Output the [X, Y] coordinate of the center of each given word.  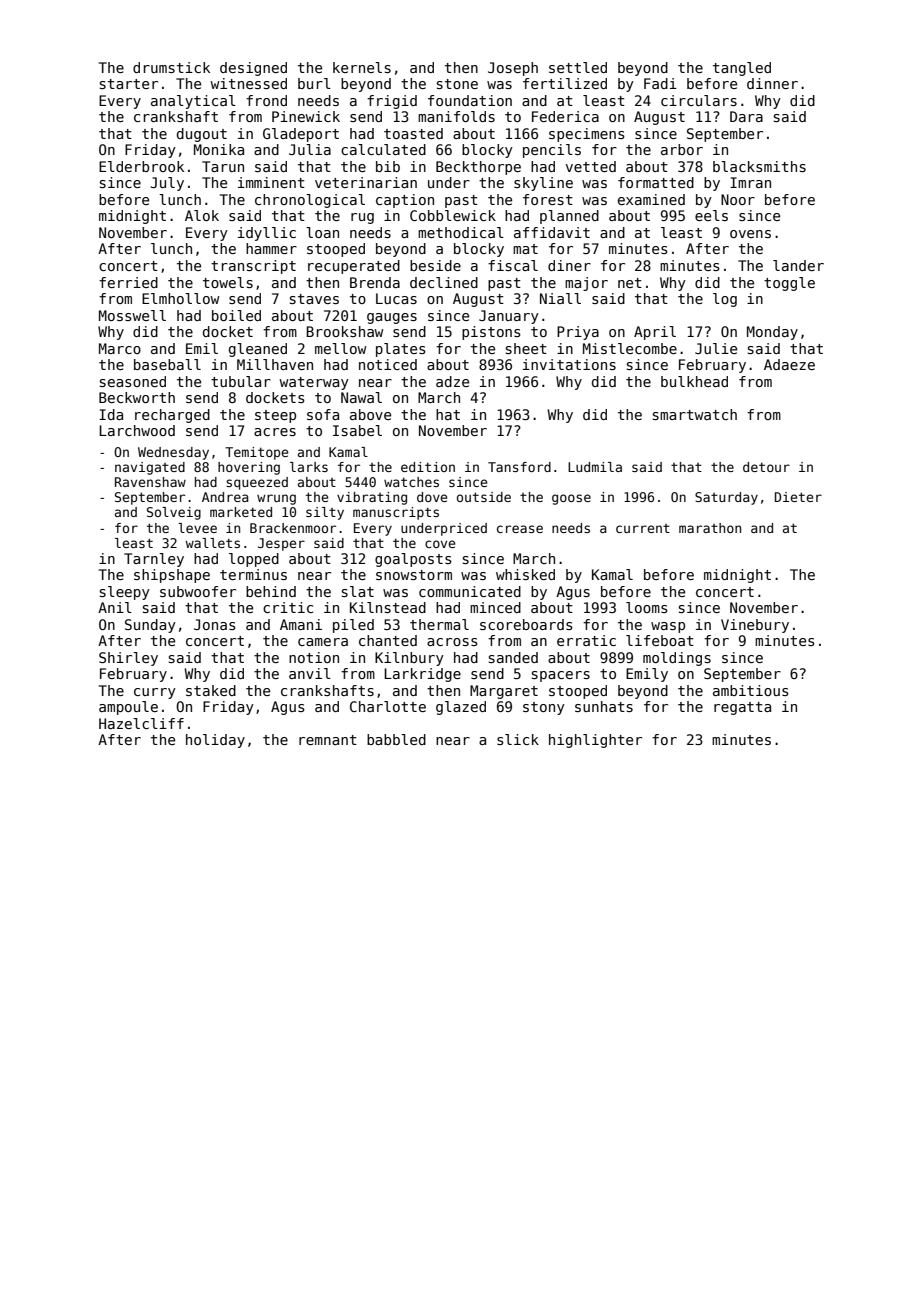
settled [578, 67]
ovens [750, 234]
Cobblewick [453, 215]
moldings [677, 659]
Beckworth [137, 397]
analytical [193, 102]
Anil [115, 607]
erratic [586, 640]
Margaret [504, 692]
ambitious [751, 690]
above [370, 414]
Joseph [513, 69]
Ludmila [595, 467]
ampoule [128, 708]
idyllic [267, 234]
